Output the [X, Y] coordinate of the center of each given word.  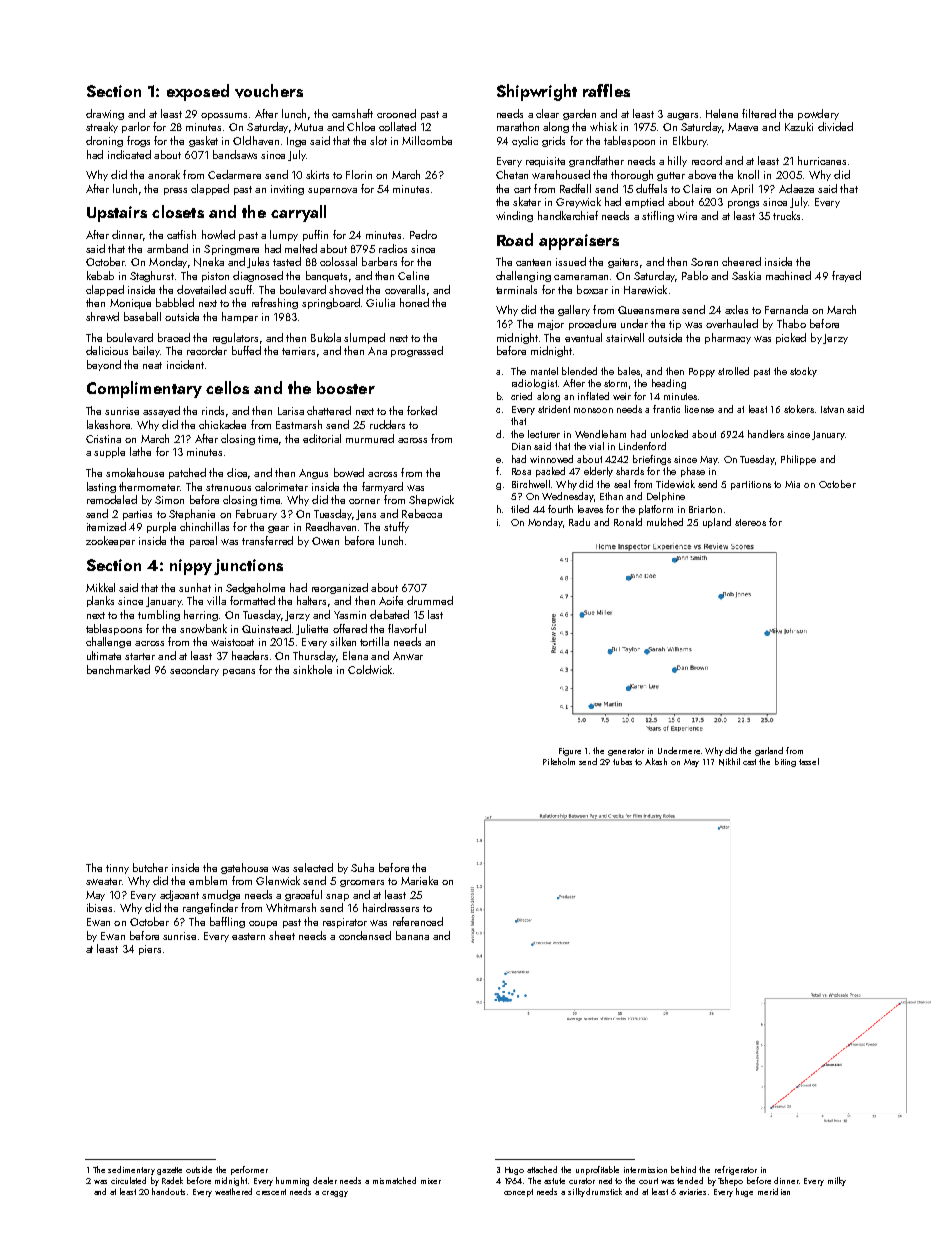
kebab [100, 275]
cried [521, 396]
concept [518, 1193]
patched [187, 473]
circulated [128, 1180]
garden [579, 114]
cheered [741, 261]
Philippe [798, 460]
